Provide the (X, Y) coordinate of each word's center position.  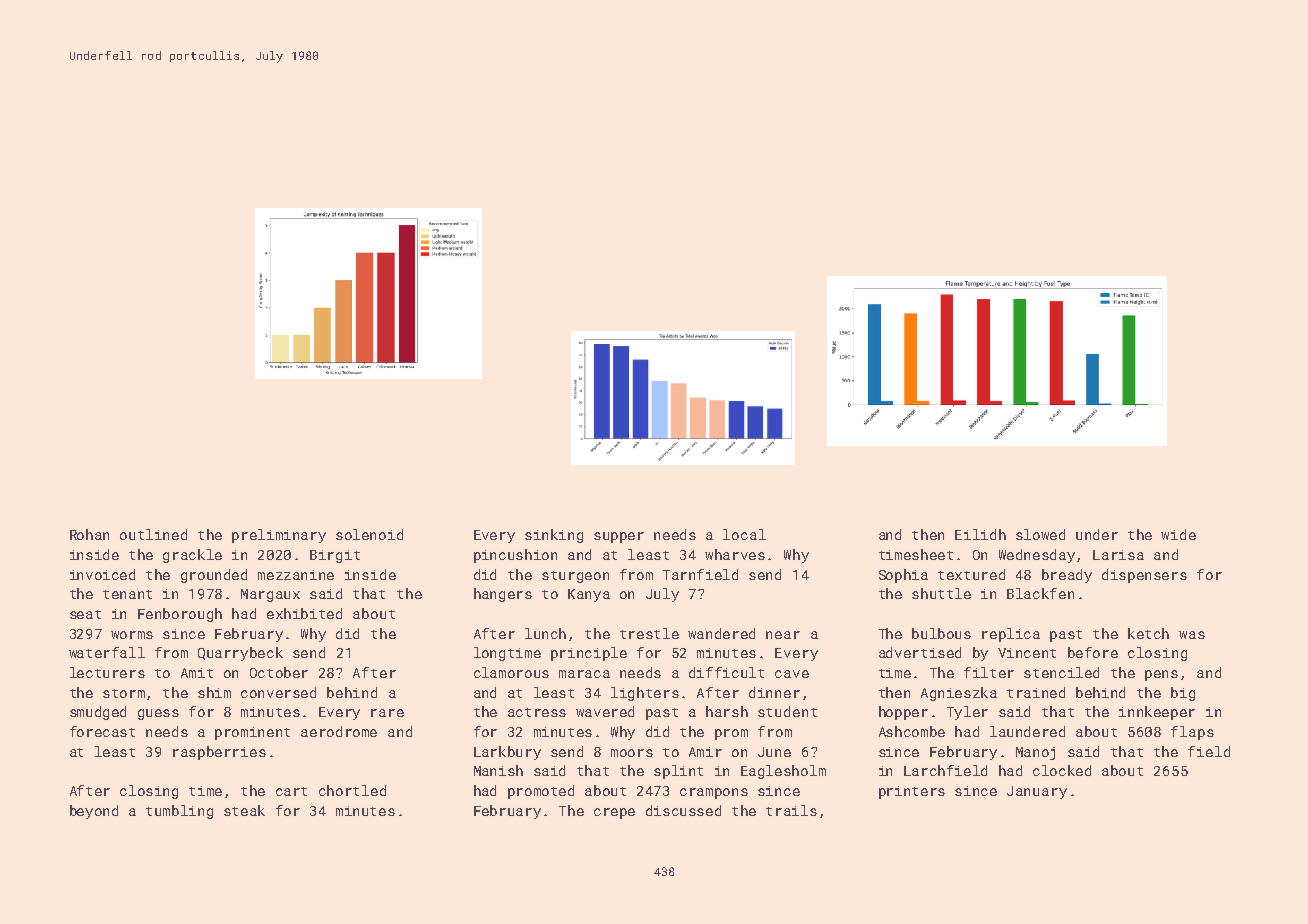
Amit (197, 673)
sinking (554, 536)
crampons (714, 793)
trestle (649, 633)
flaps (1192, 733)
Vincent (1027, 653)
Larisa (1118, 555)
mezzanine (296, 575)
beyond (94, 812)
